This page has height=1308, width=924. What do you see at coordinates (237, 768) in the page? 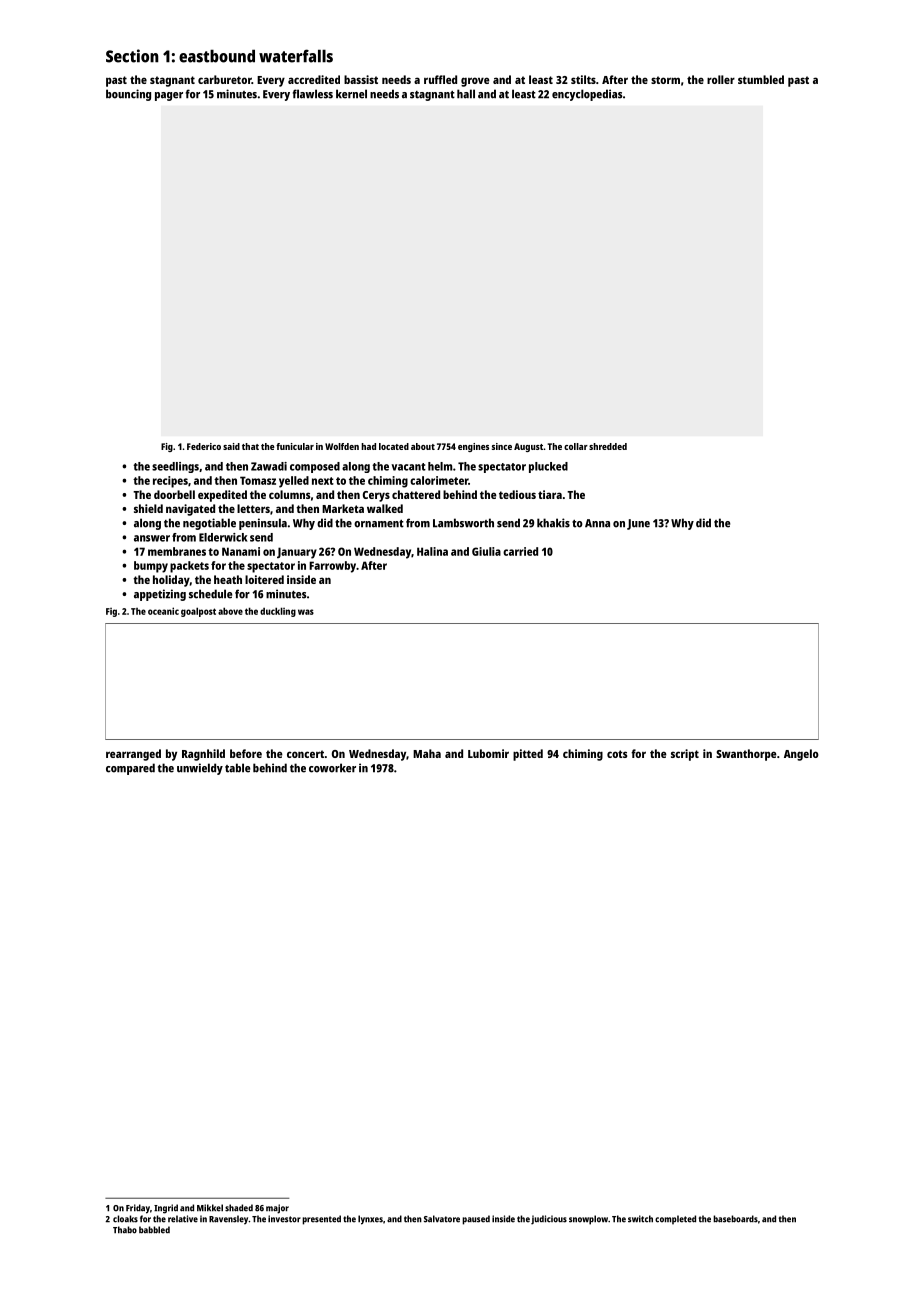
I see `table` at bounding box center [237, 768].
